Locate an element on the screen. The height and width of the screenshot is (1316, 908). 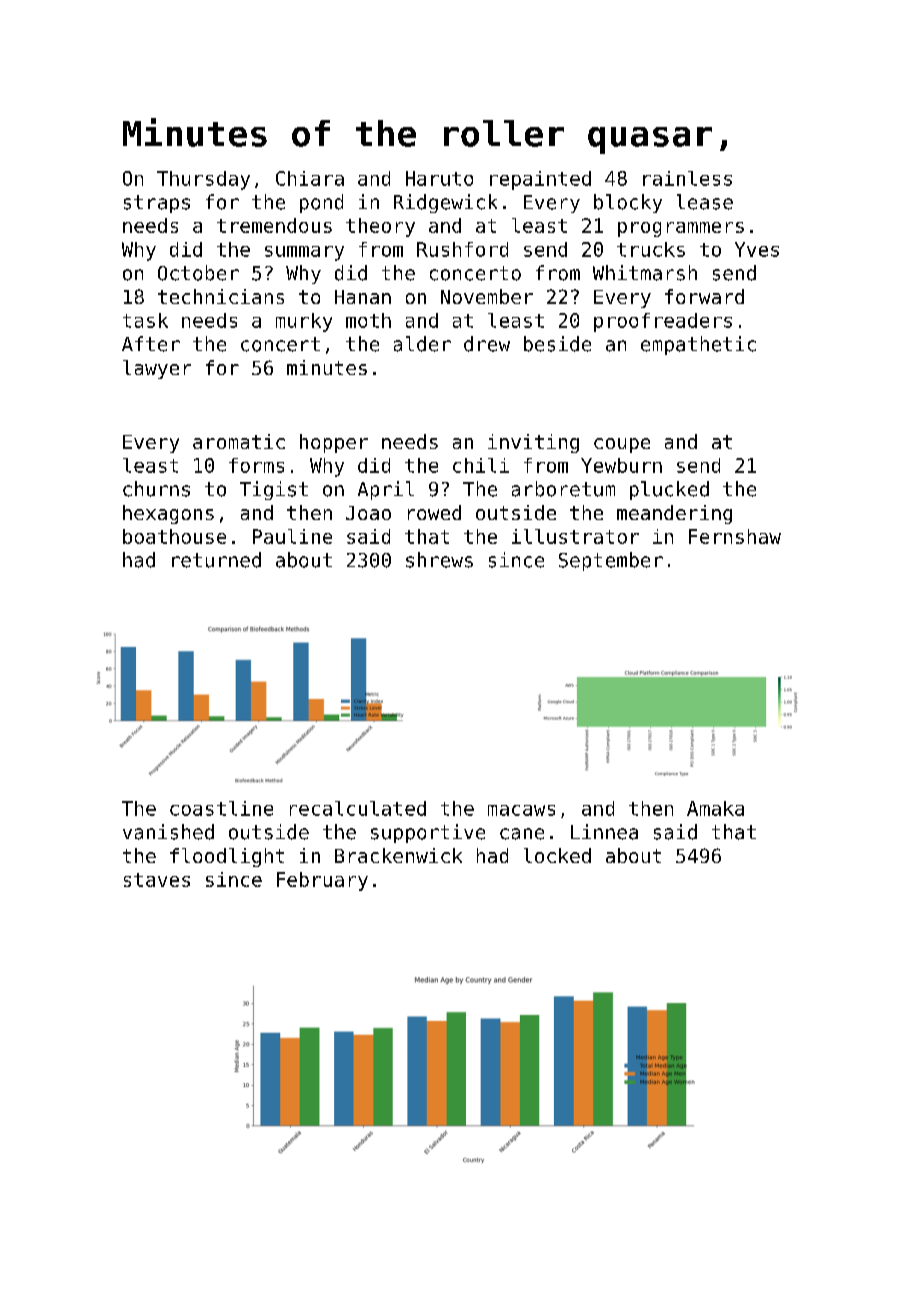
Haruto is located at coordinates (439, 178).
